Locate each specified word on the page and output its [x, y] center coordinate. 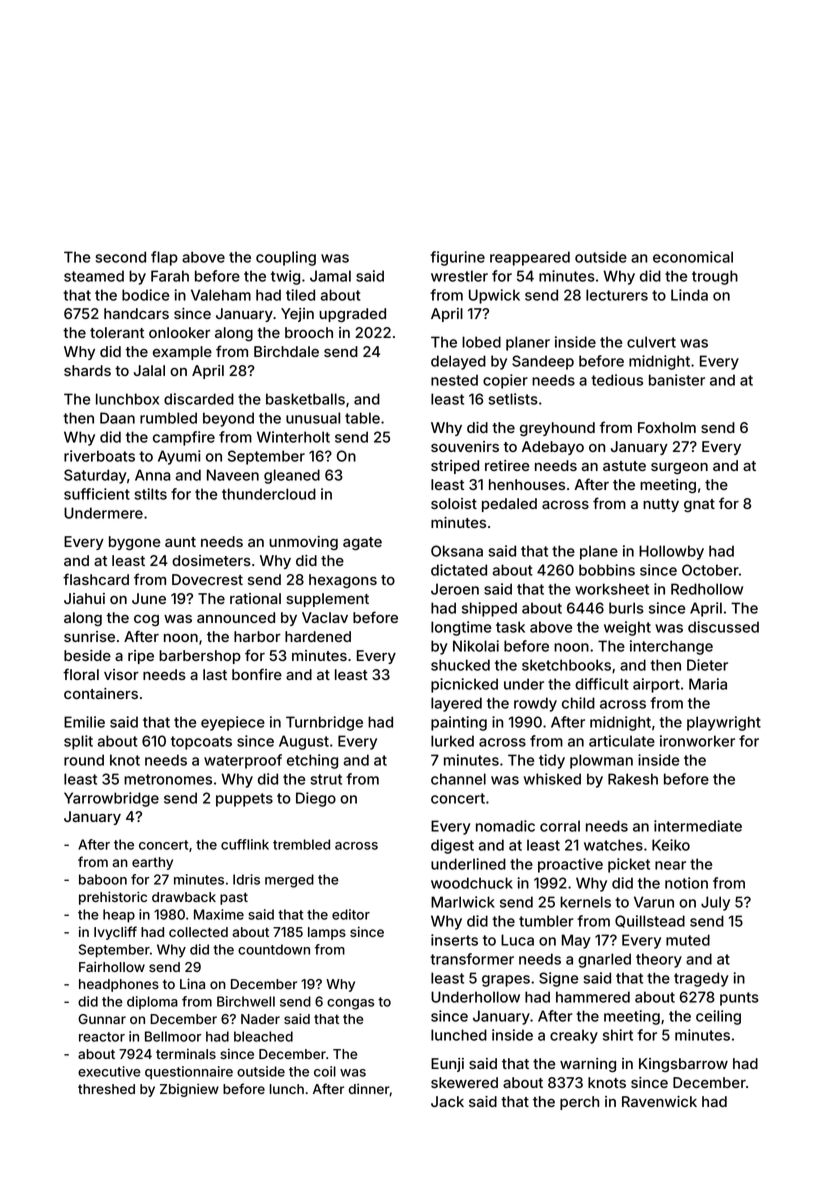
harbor [257, 636]
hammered [593, 997]
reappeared [530, 258]
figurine [457, 258]
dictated [459, 570]
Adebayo [553, 448]
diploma [152, 1003]
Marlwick [463, 902]
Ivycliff [115, 933]
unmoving [303, 543]
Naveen [233, 475]
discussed [723, 627]
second [120, 257]
